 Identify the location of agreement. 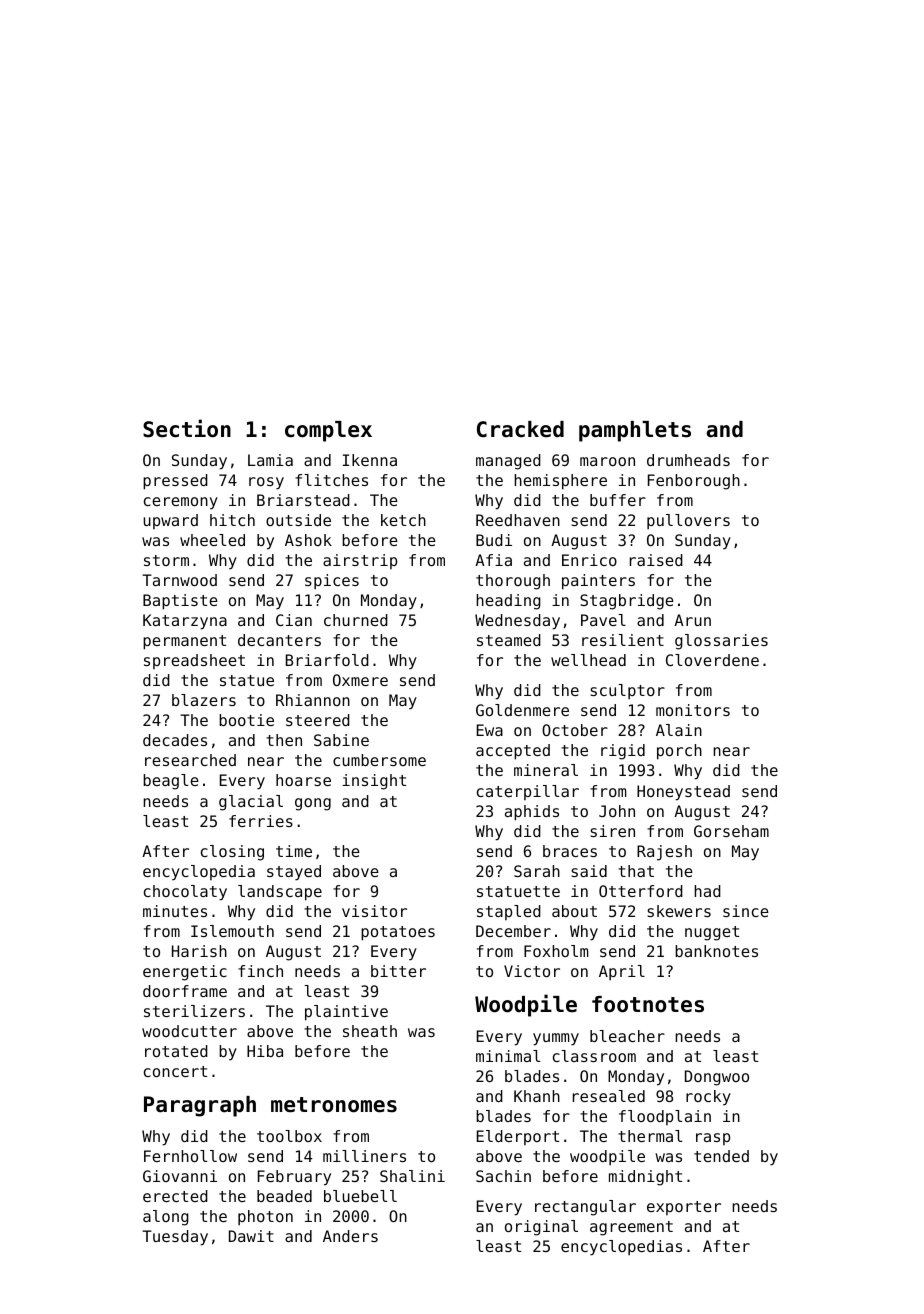
(631, 1228).
